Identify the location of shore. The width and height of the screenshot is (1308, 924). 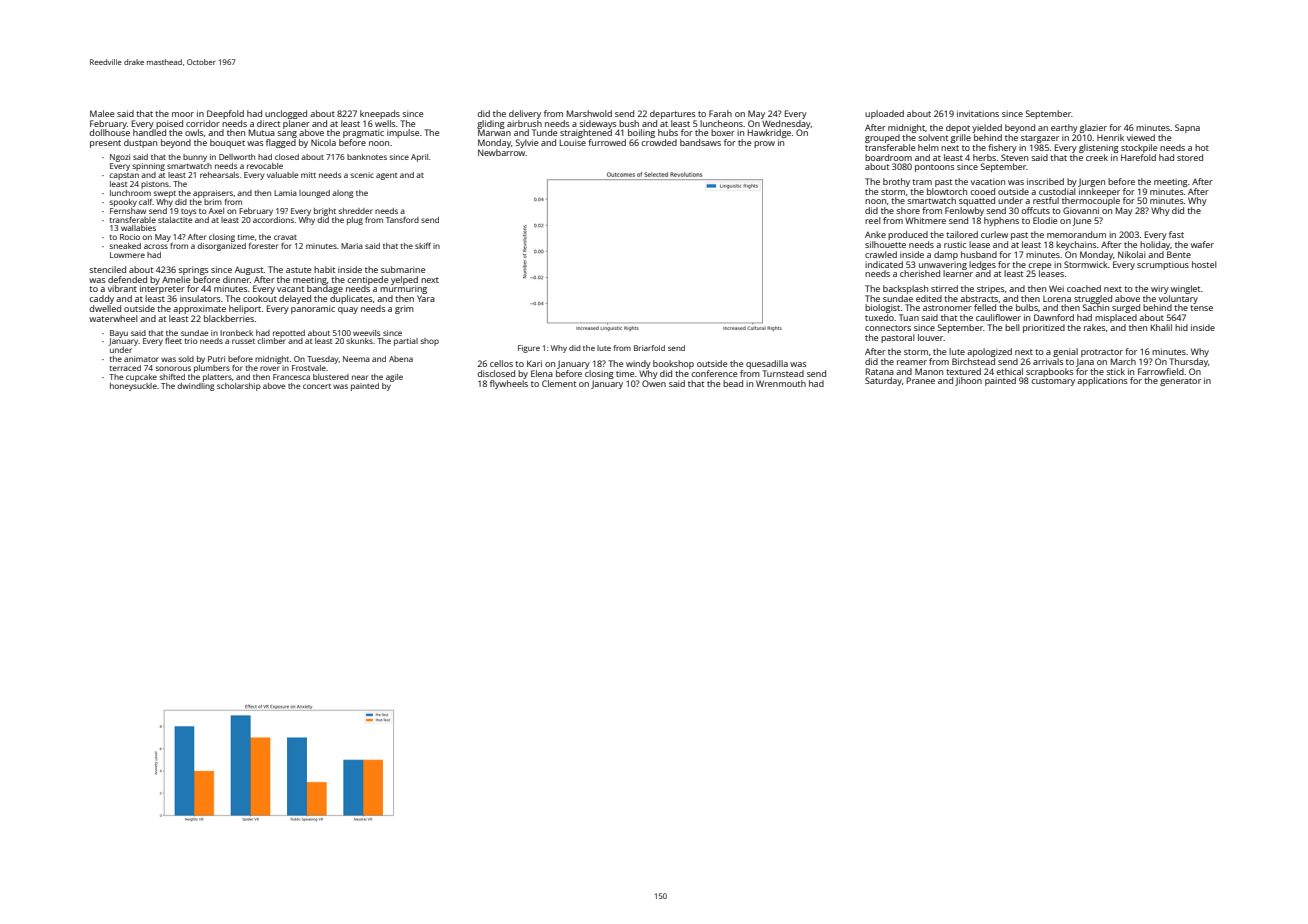
(908, 210).
